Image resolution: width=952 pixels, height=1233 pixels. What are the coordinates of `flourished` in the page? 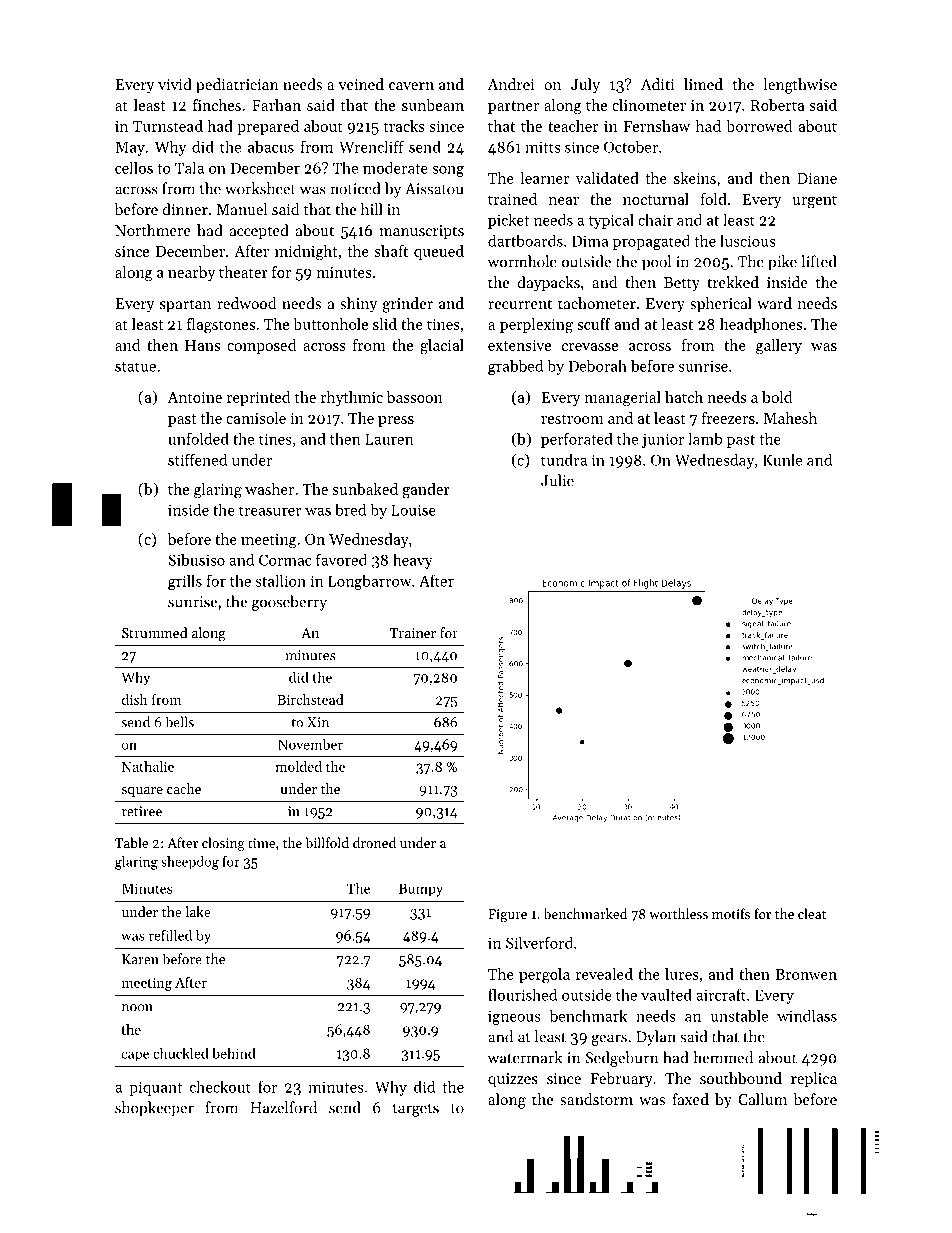 It's located at (522, 995).
